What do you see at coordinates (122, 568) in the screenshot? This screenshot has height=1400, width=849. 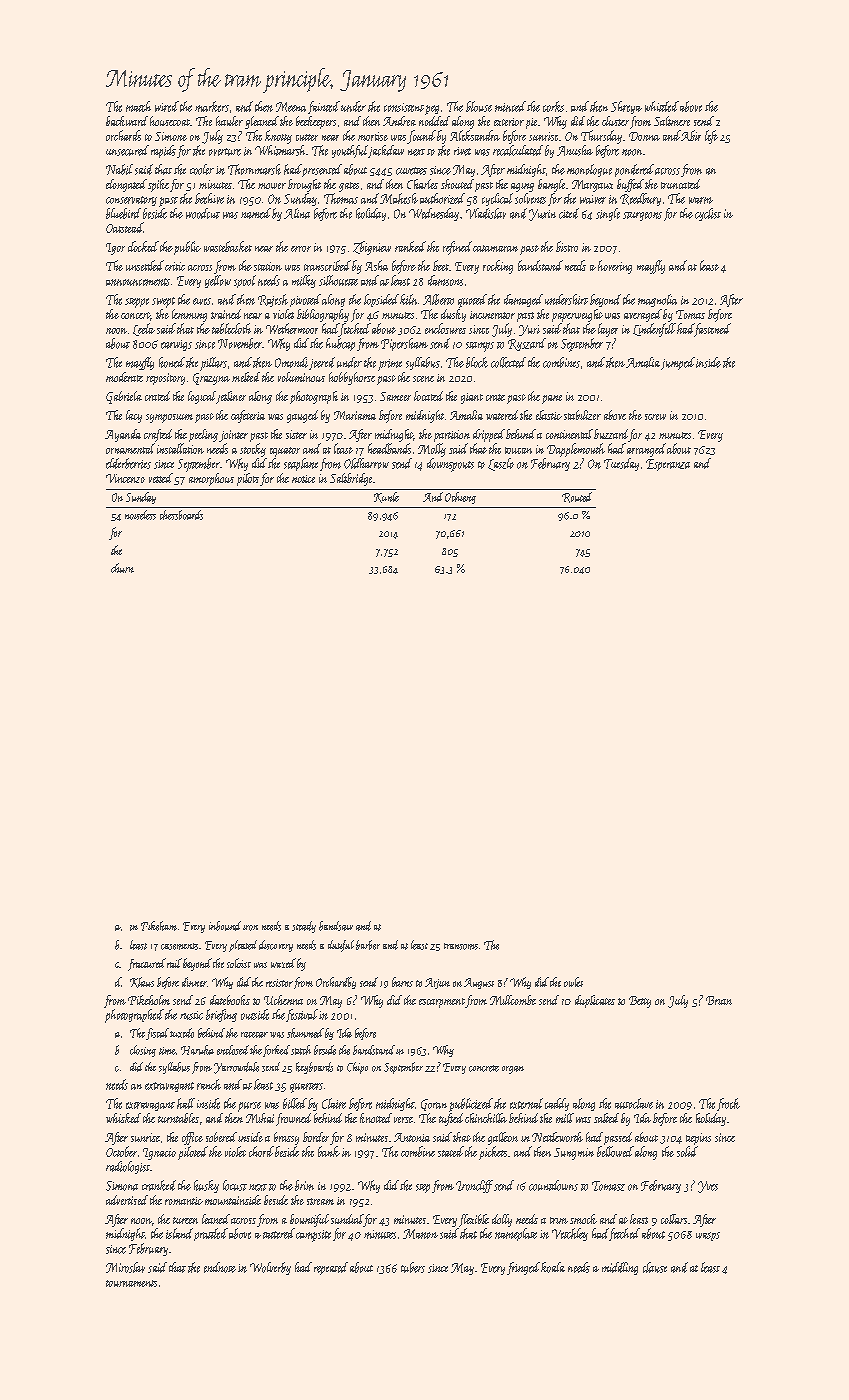 I see `churn` at bounding box center [122, 568].
